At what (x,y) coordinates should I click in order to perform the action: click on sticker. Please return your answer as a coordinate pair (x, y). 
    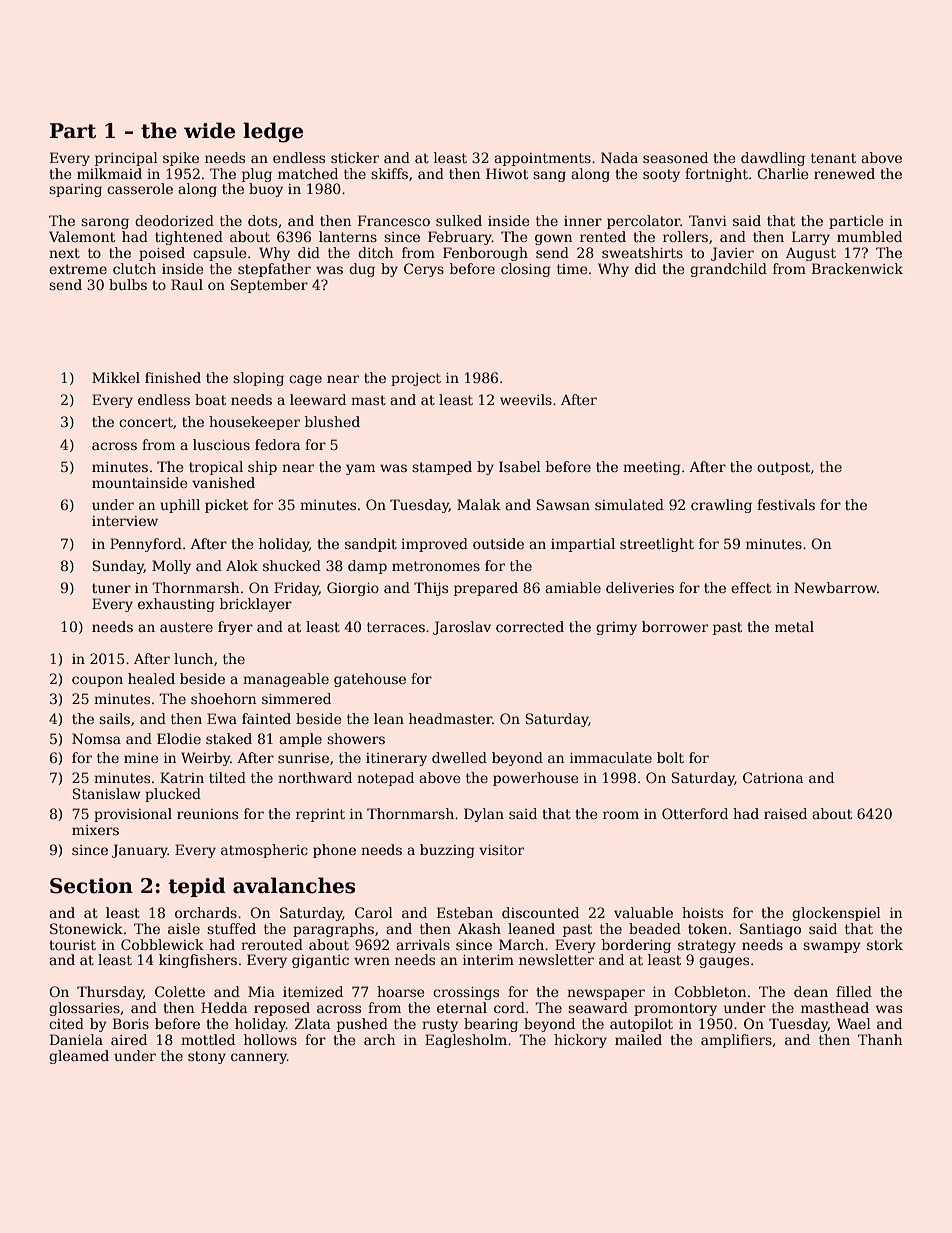
    Looking at the image, I should click on (355, 157).
